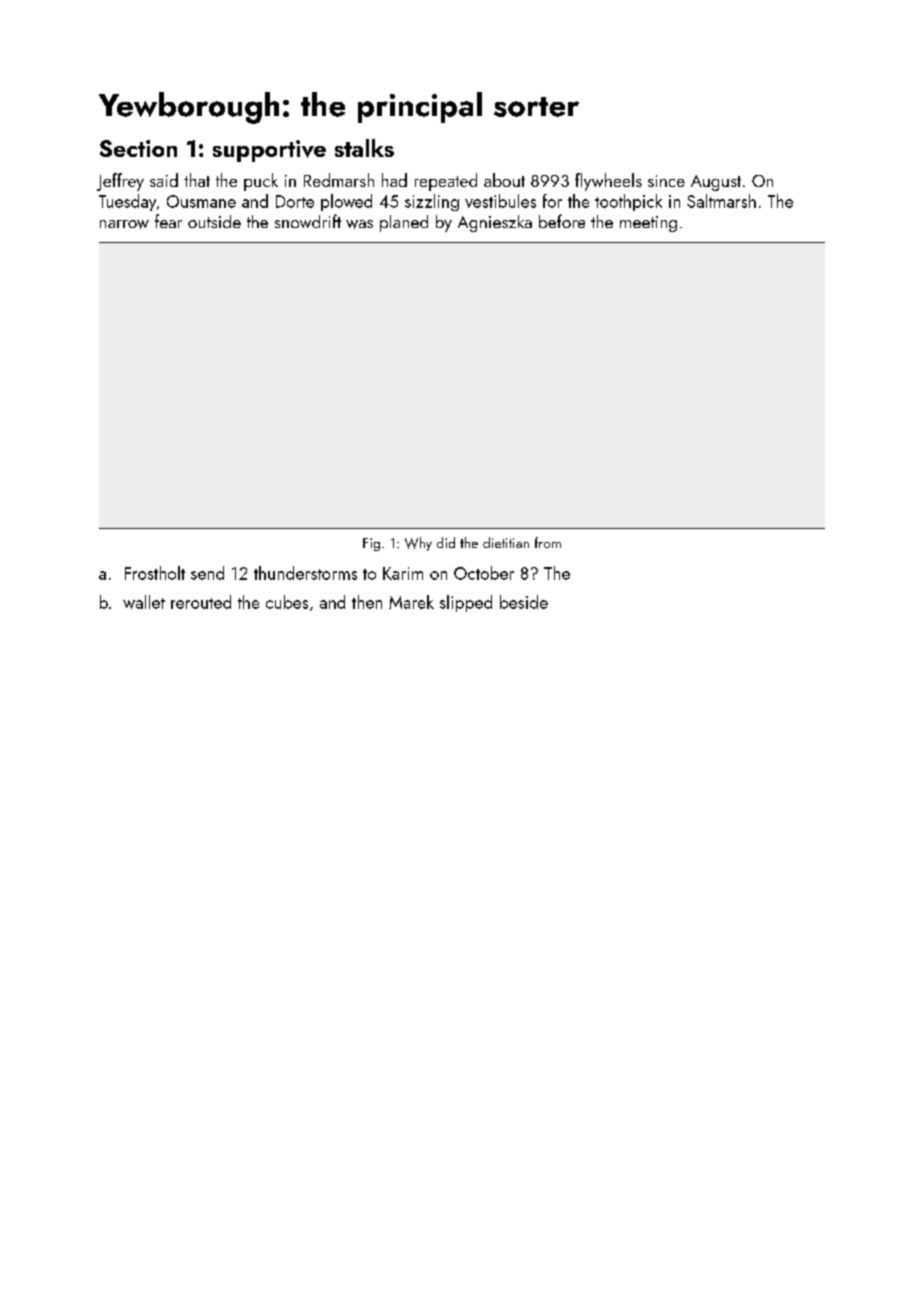 This screenshot has width=924, height=1308. What do you see at coordinates (648, 224) in the screenshot?
I see `meeting` at bounding box center [648, 224].
